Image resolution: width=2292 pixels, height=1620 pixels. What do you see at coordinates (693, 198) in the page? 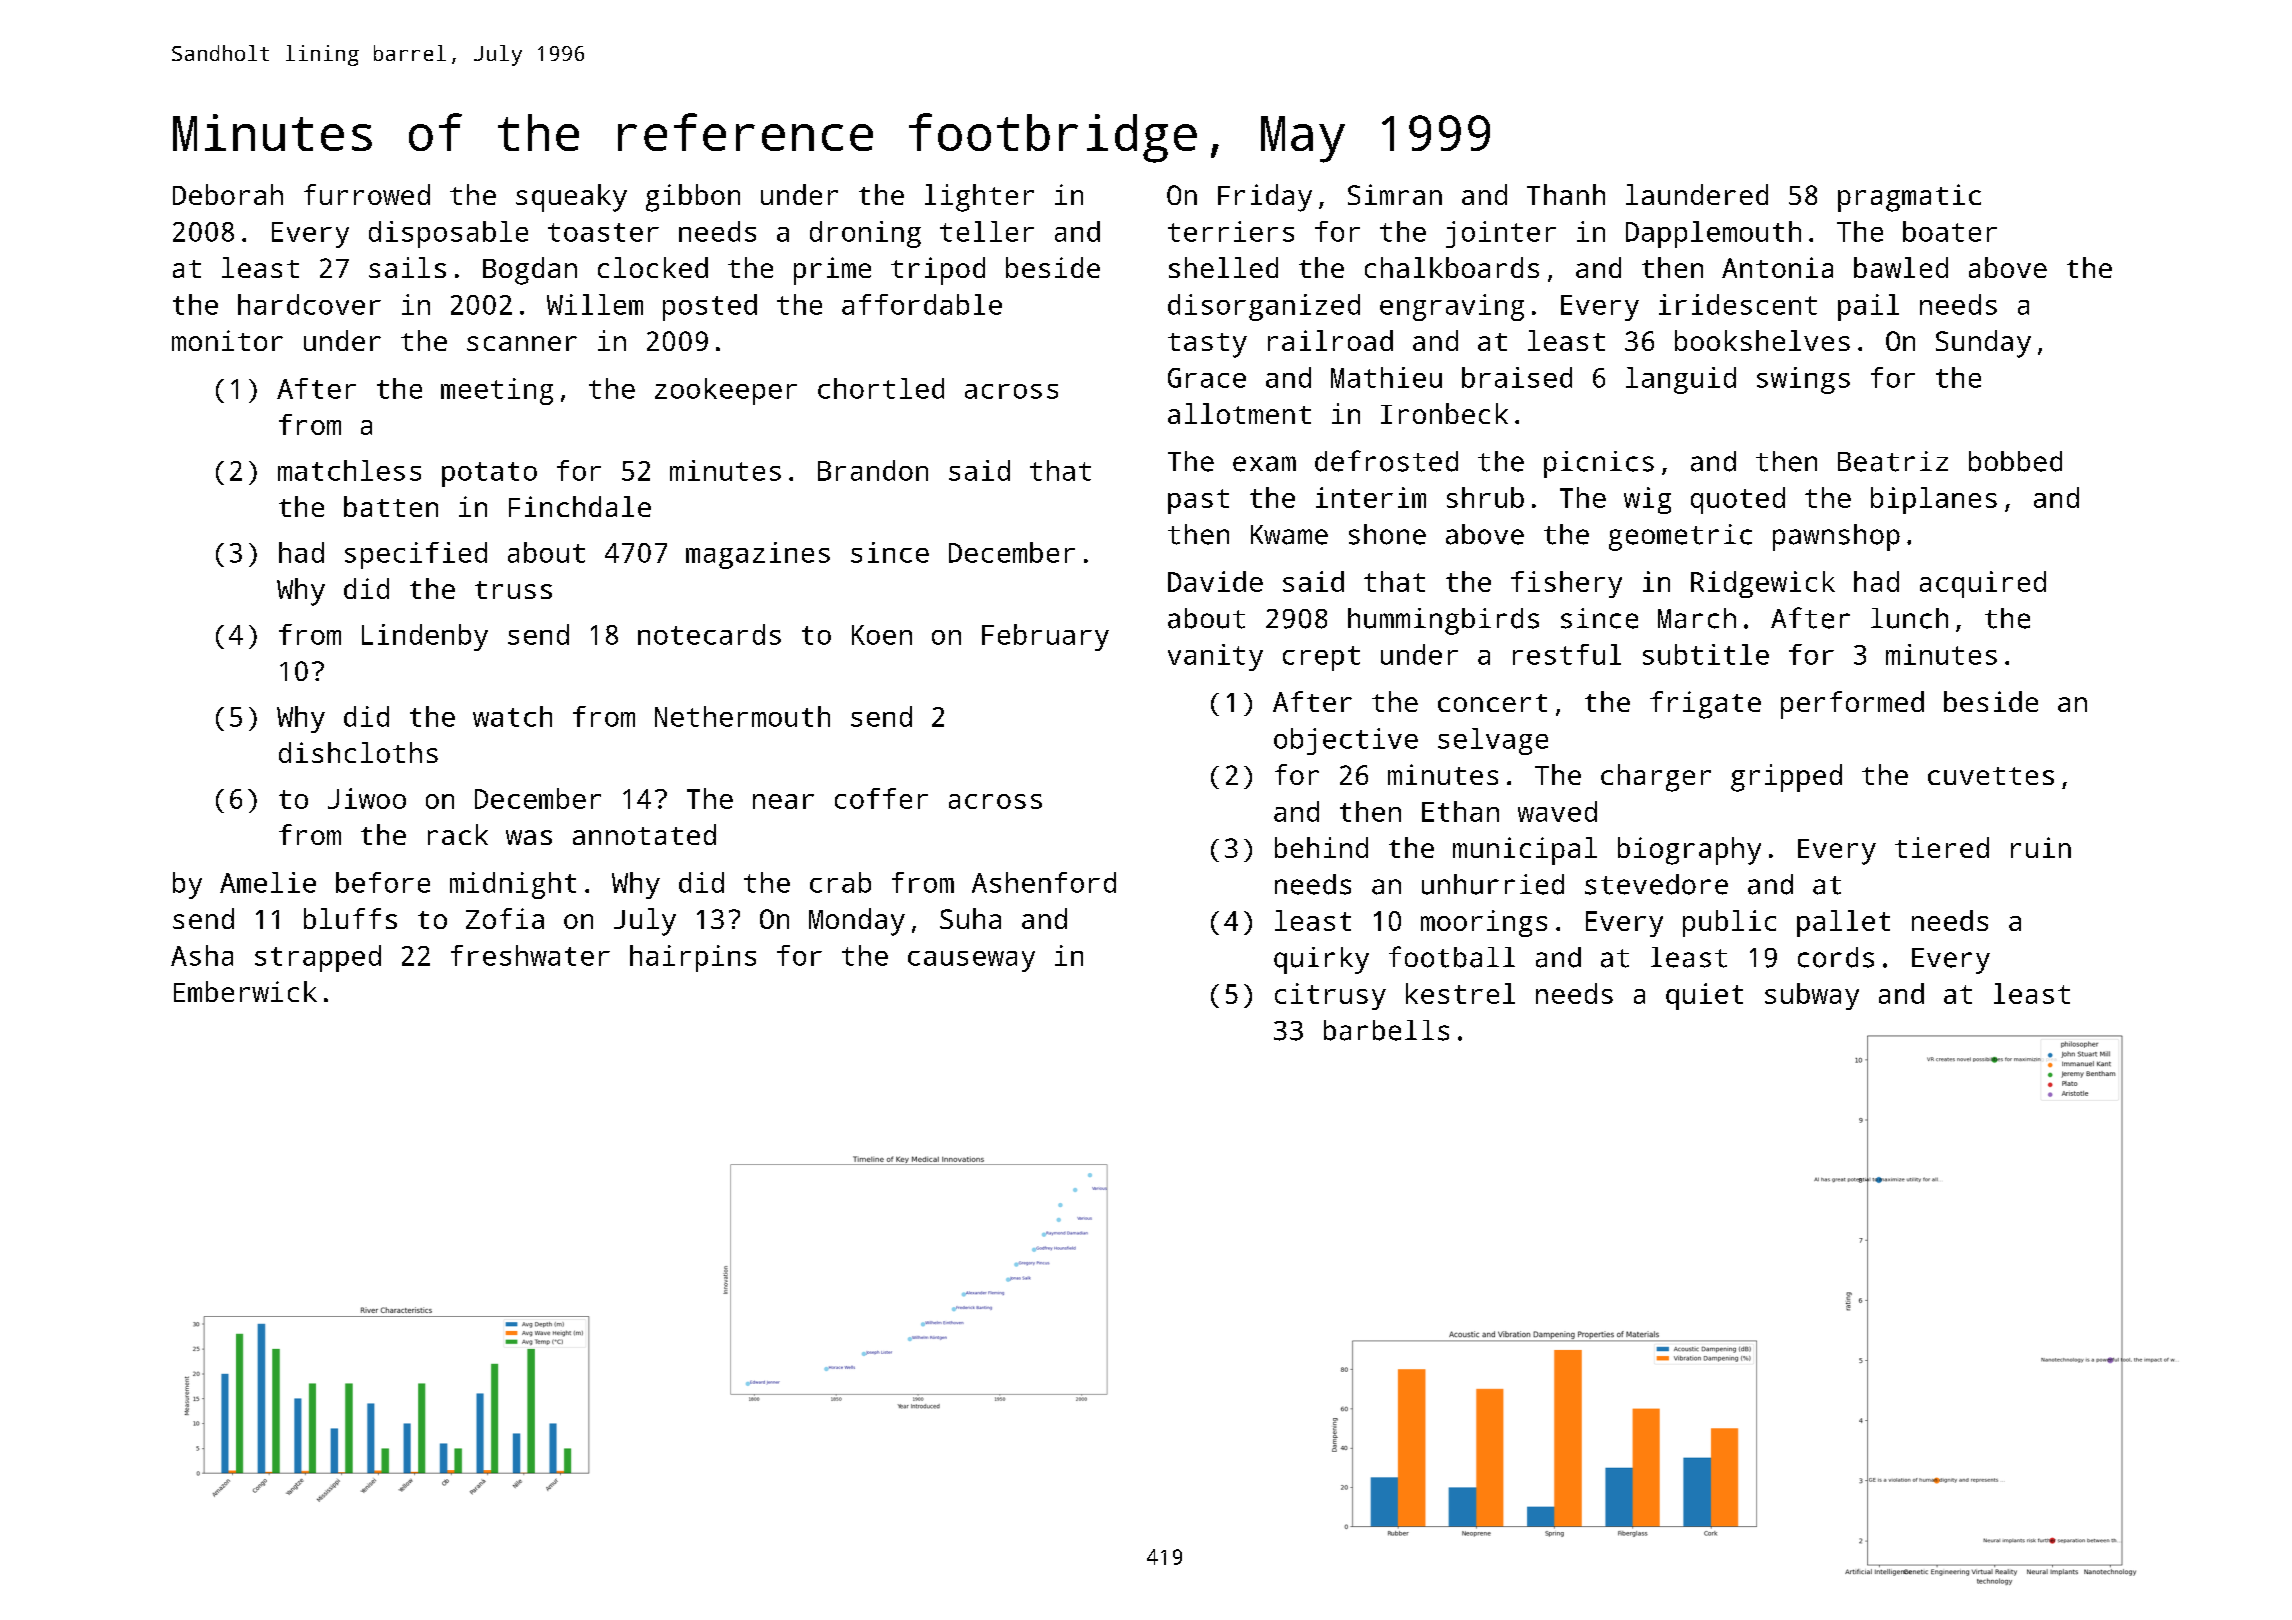
I see `gibbon` at bounding box center [693, 198].
